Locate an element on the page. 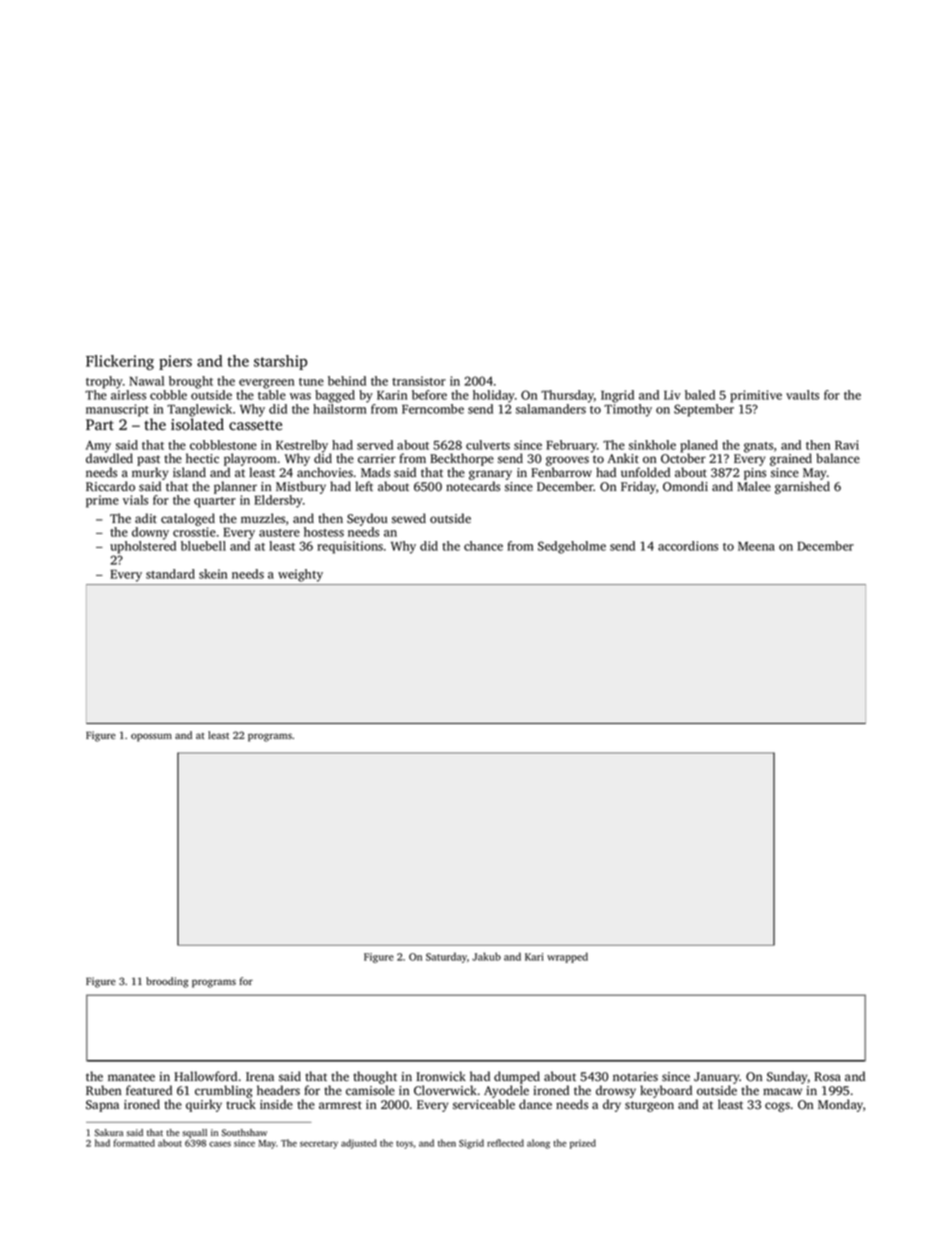  January is located at coordinates (717, 1078).
